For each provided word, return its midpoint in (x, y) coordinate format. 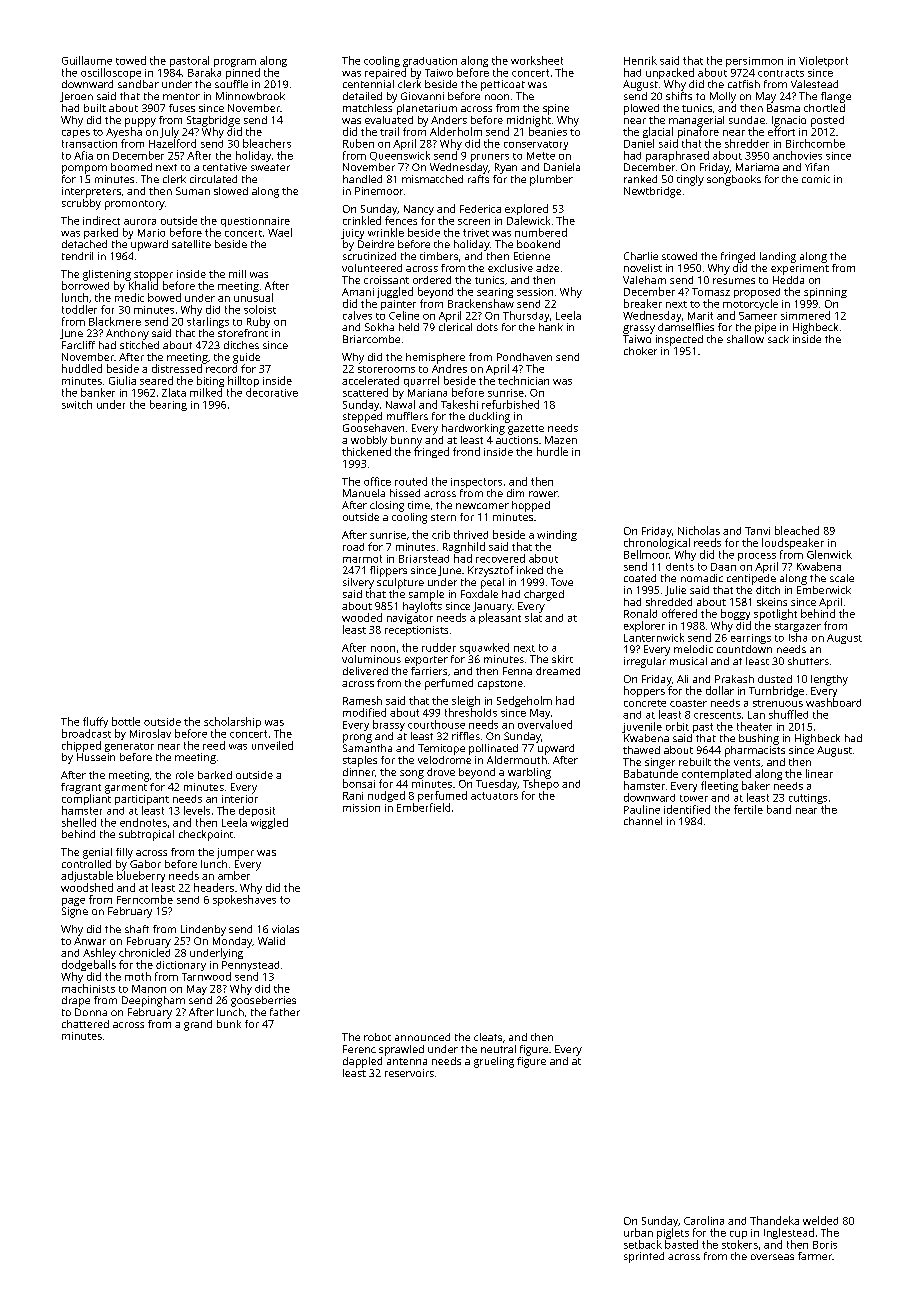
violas (285, 929)
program (235, 63)
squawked (484, 648)
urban (638, 1232)
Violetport (823, 61)
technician (523, 380)
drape (76, 1001)
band (779, 809)
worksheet (537, 60)
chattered (85, 1024)
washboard (833, 702)
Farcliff (78, 345)
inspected (679, 340)
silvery (358, 583)
